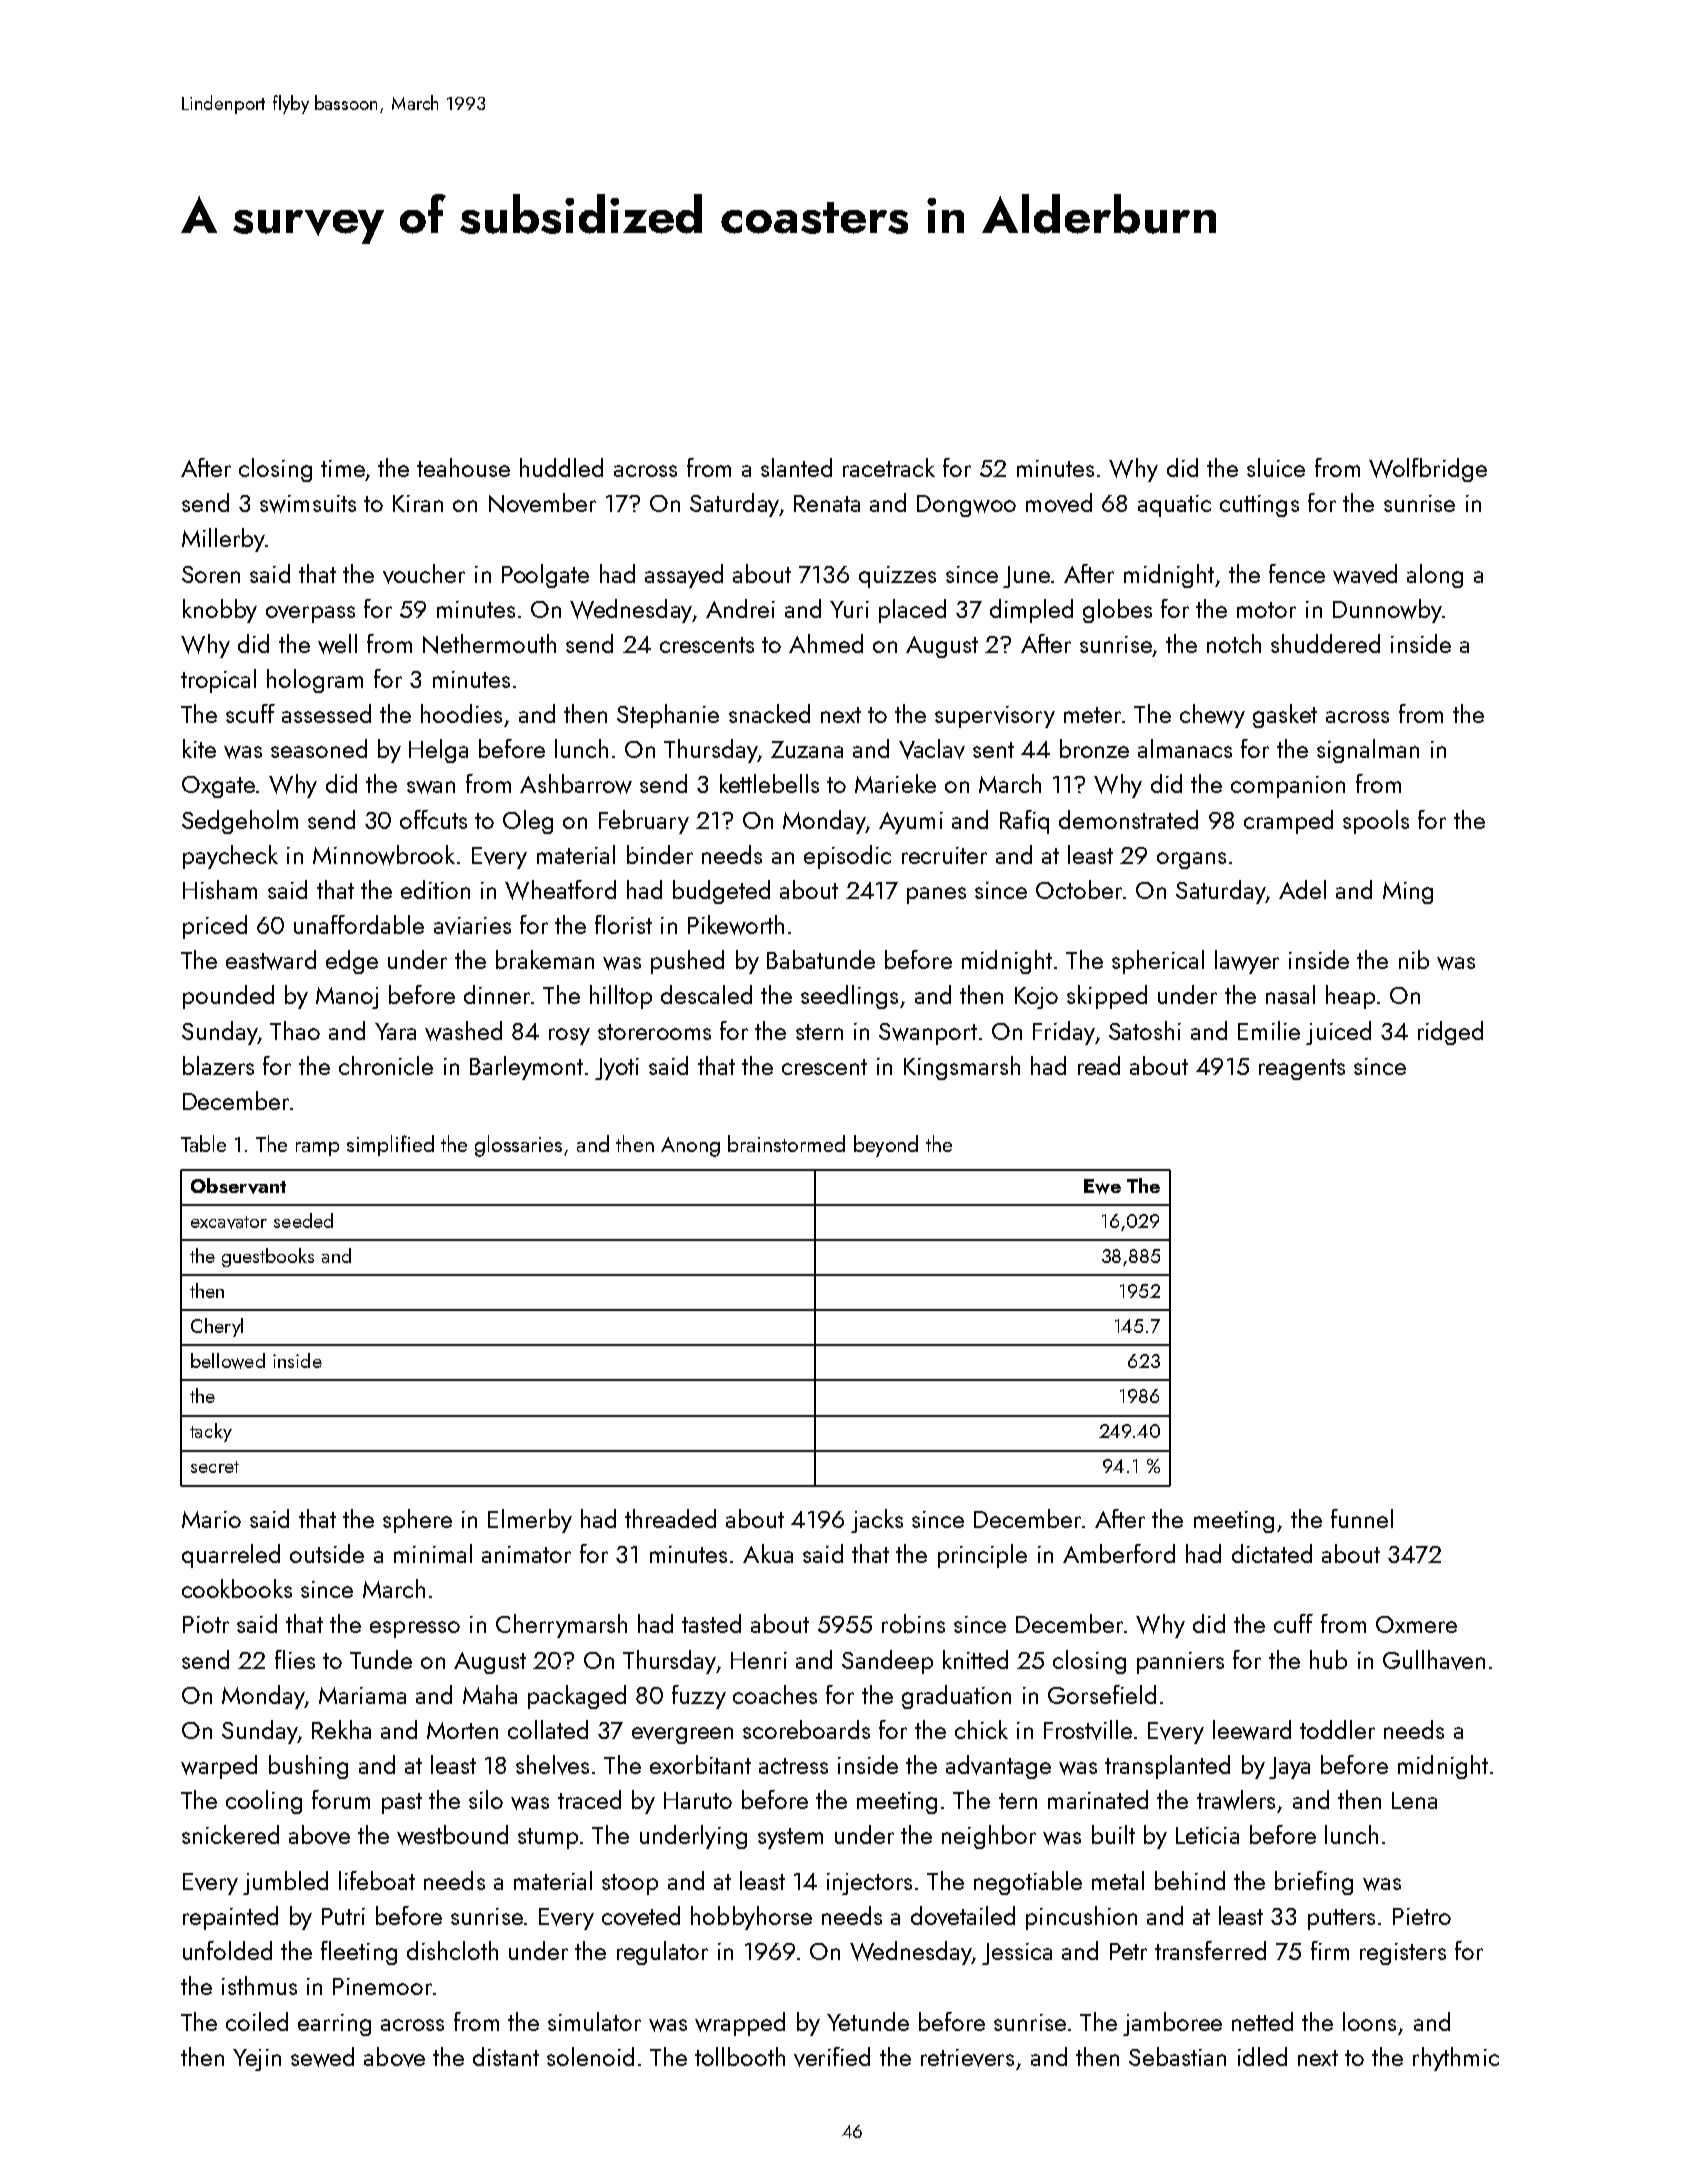 The width and height of the screenshot is (1683, 2178). I want to click on Oxmere, so click(1416, 1624).
